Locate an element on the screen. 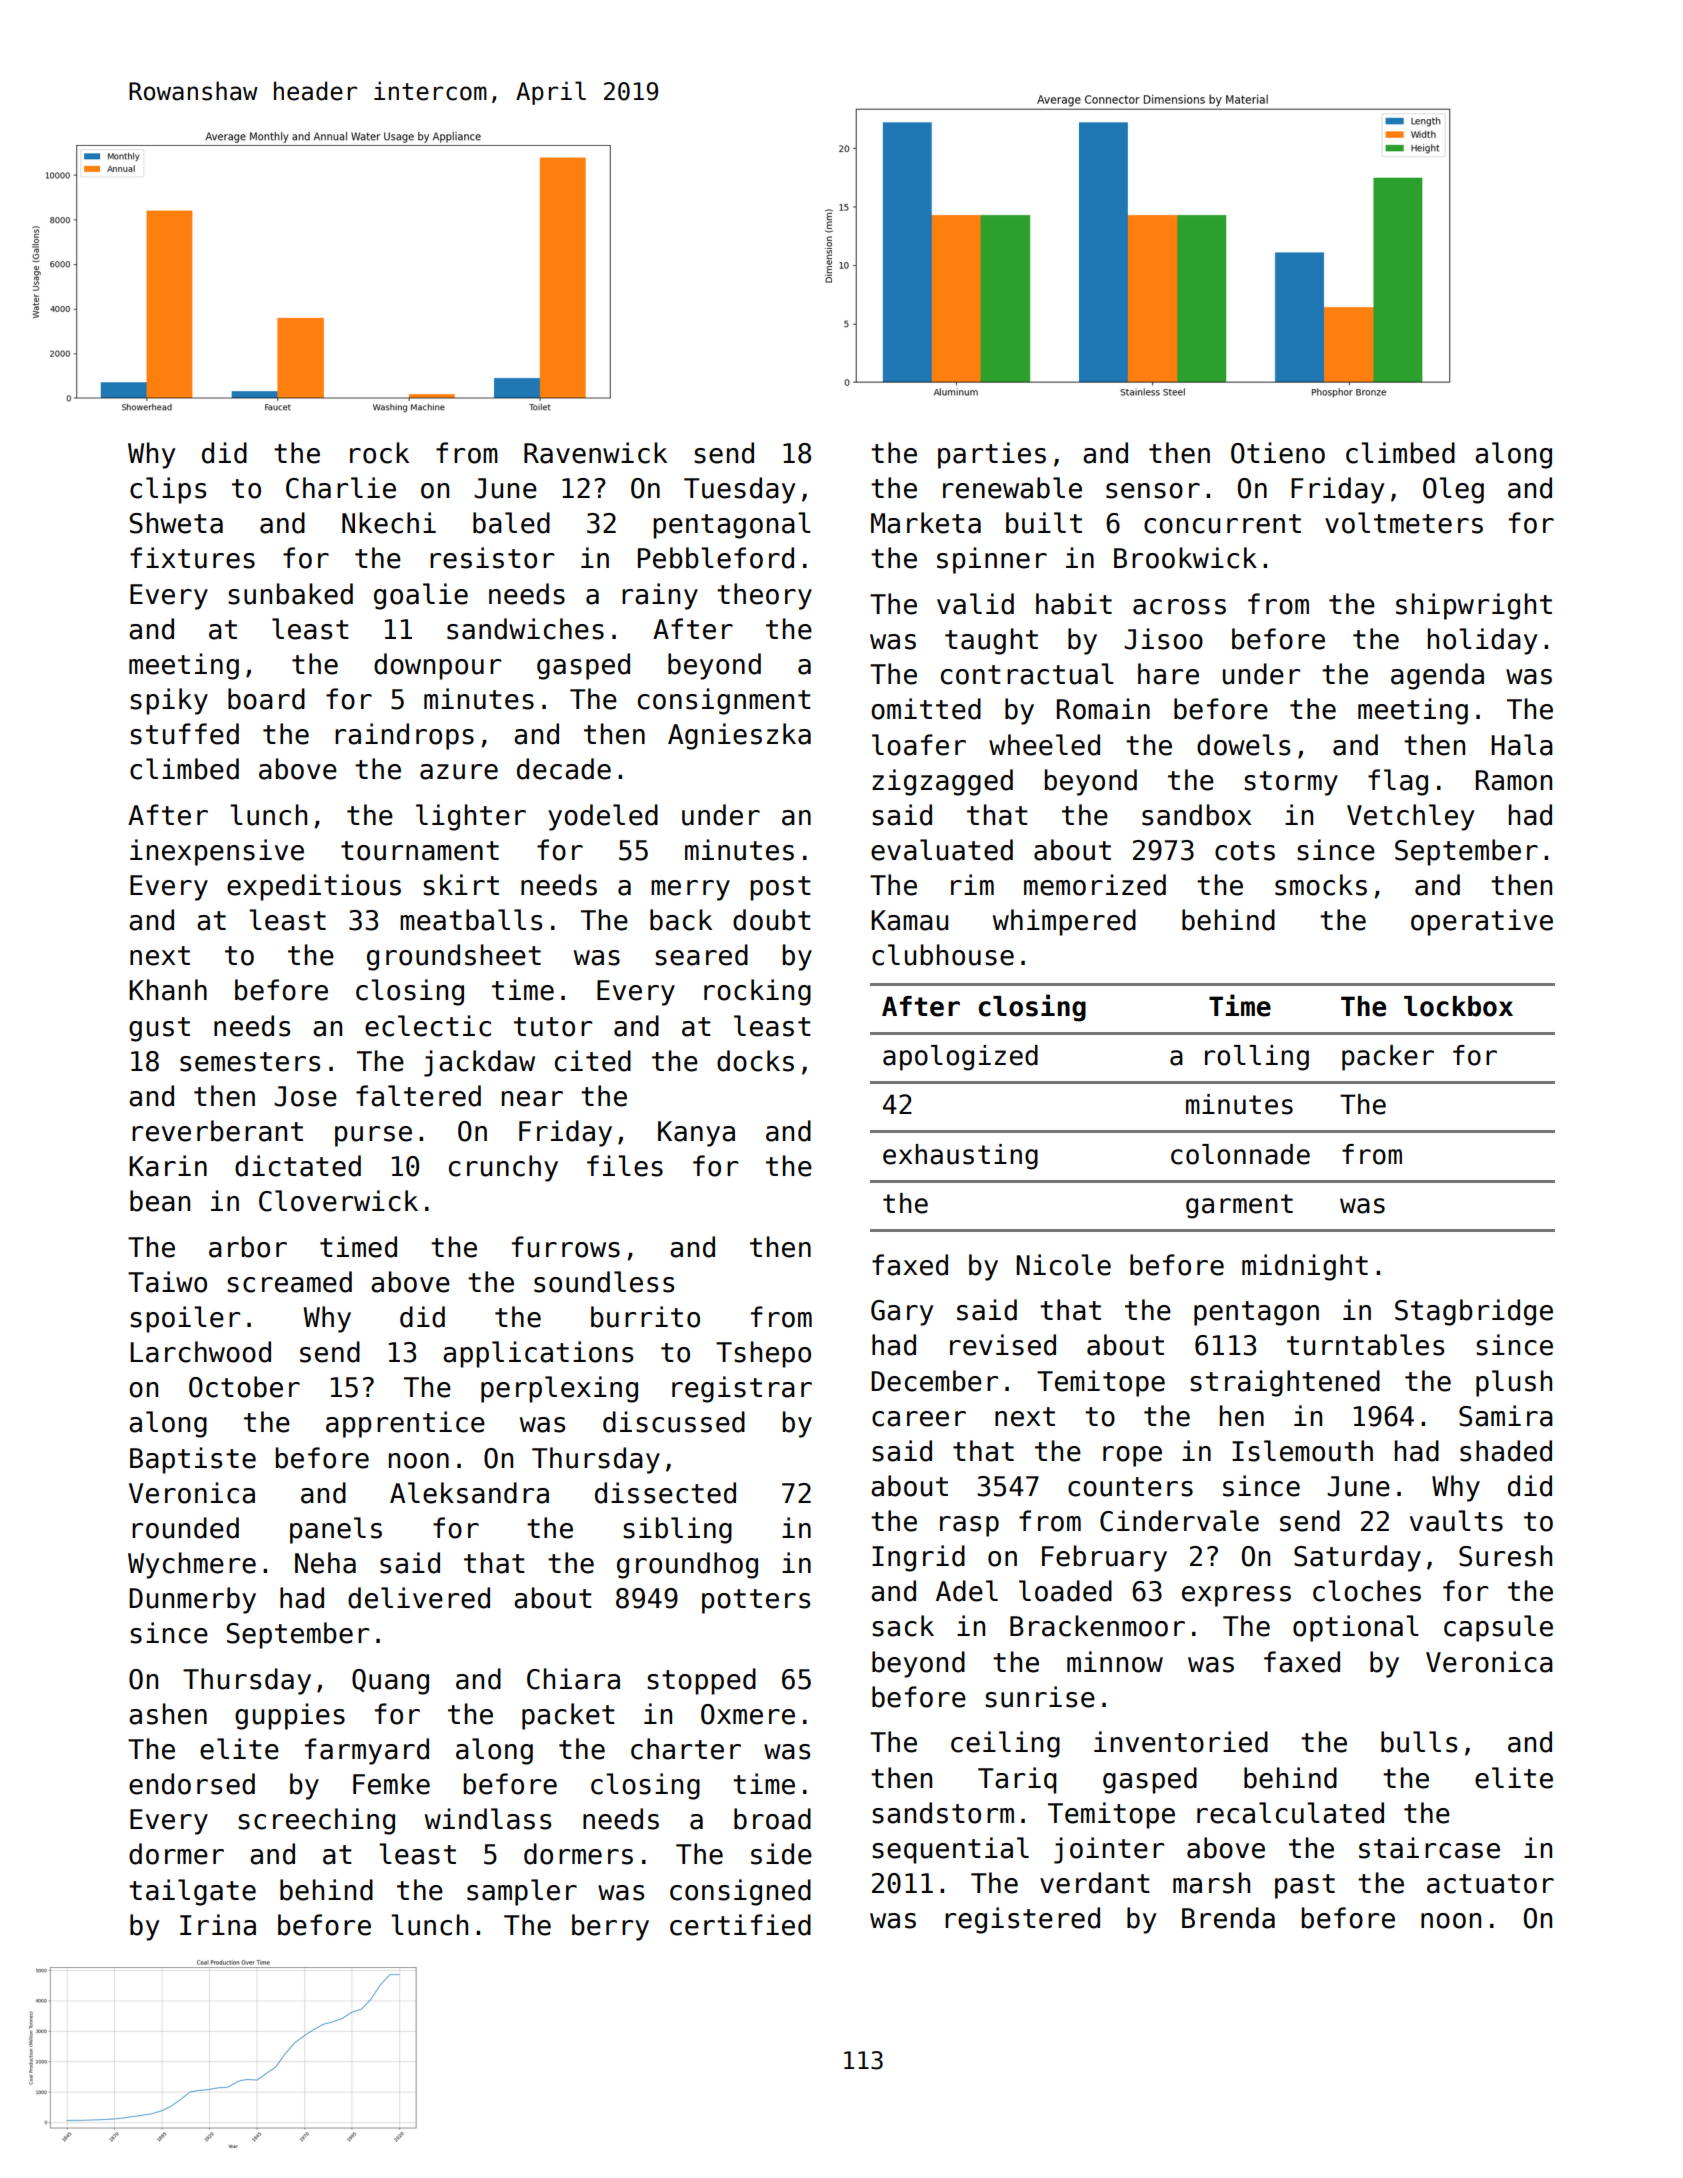 The width and height of the screenshot is (1683, 2178). Agnieszka is located at coordinates (739, 736).
